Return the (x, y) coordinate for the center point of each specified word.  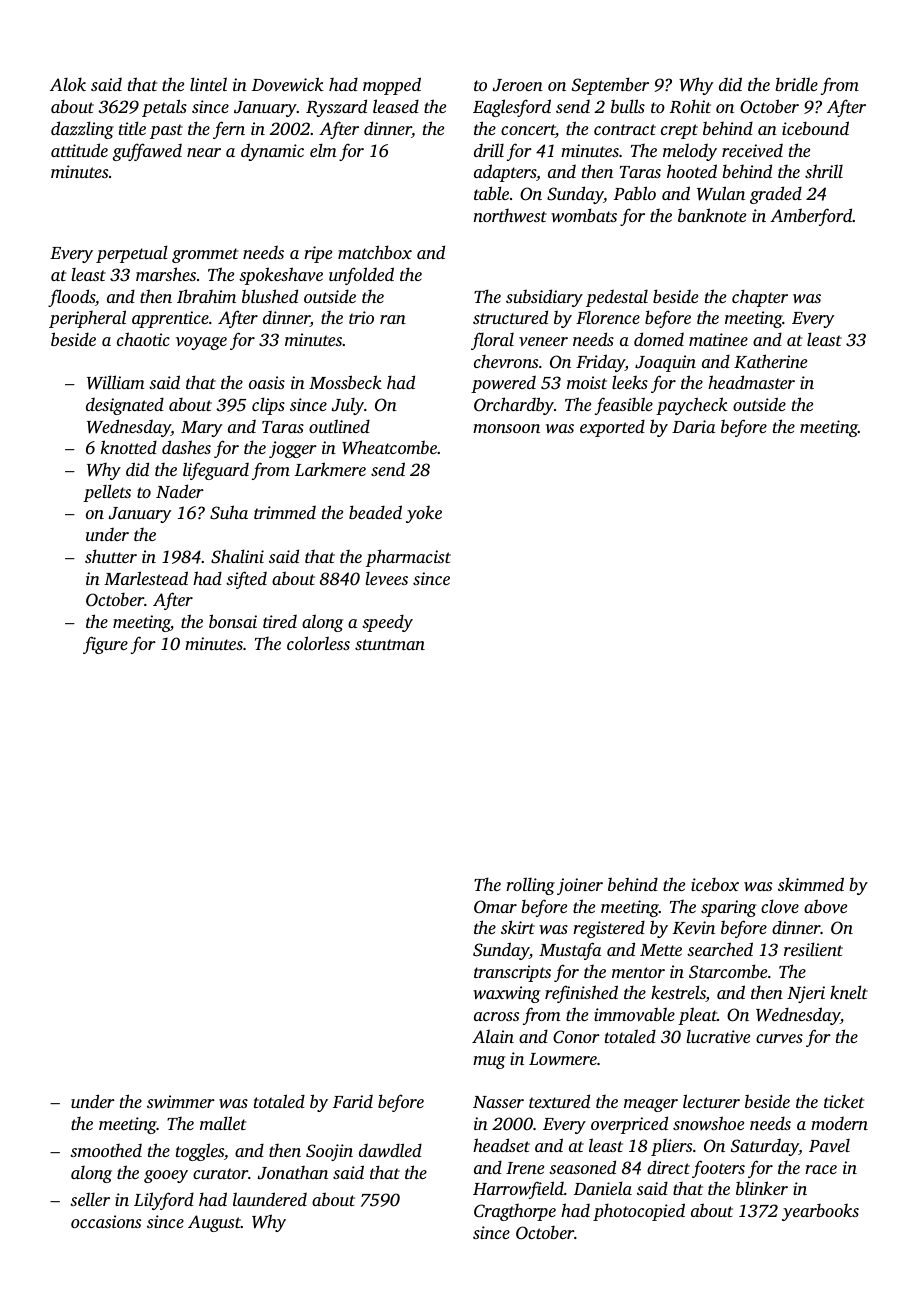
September (610, 86)
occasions (106, 1221)
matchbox (375, 252)
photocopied (639, 1212)
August (214, 1223)
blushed (270, 296)
